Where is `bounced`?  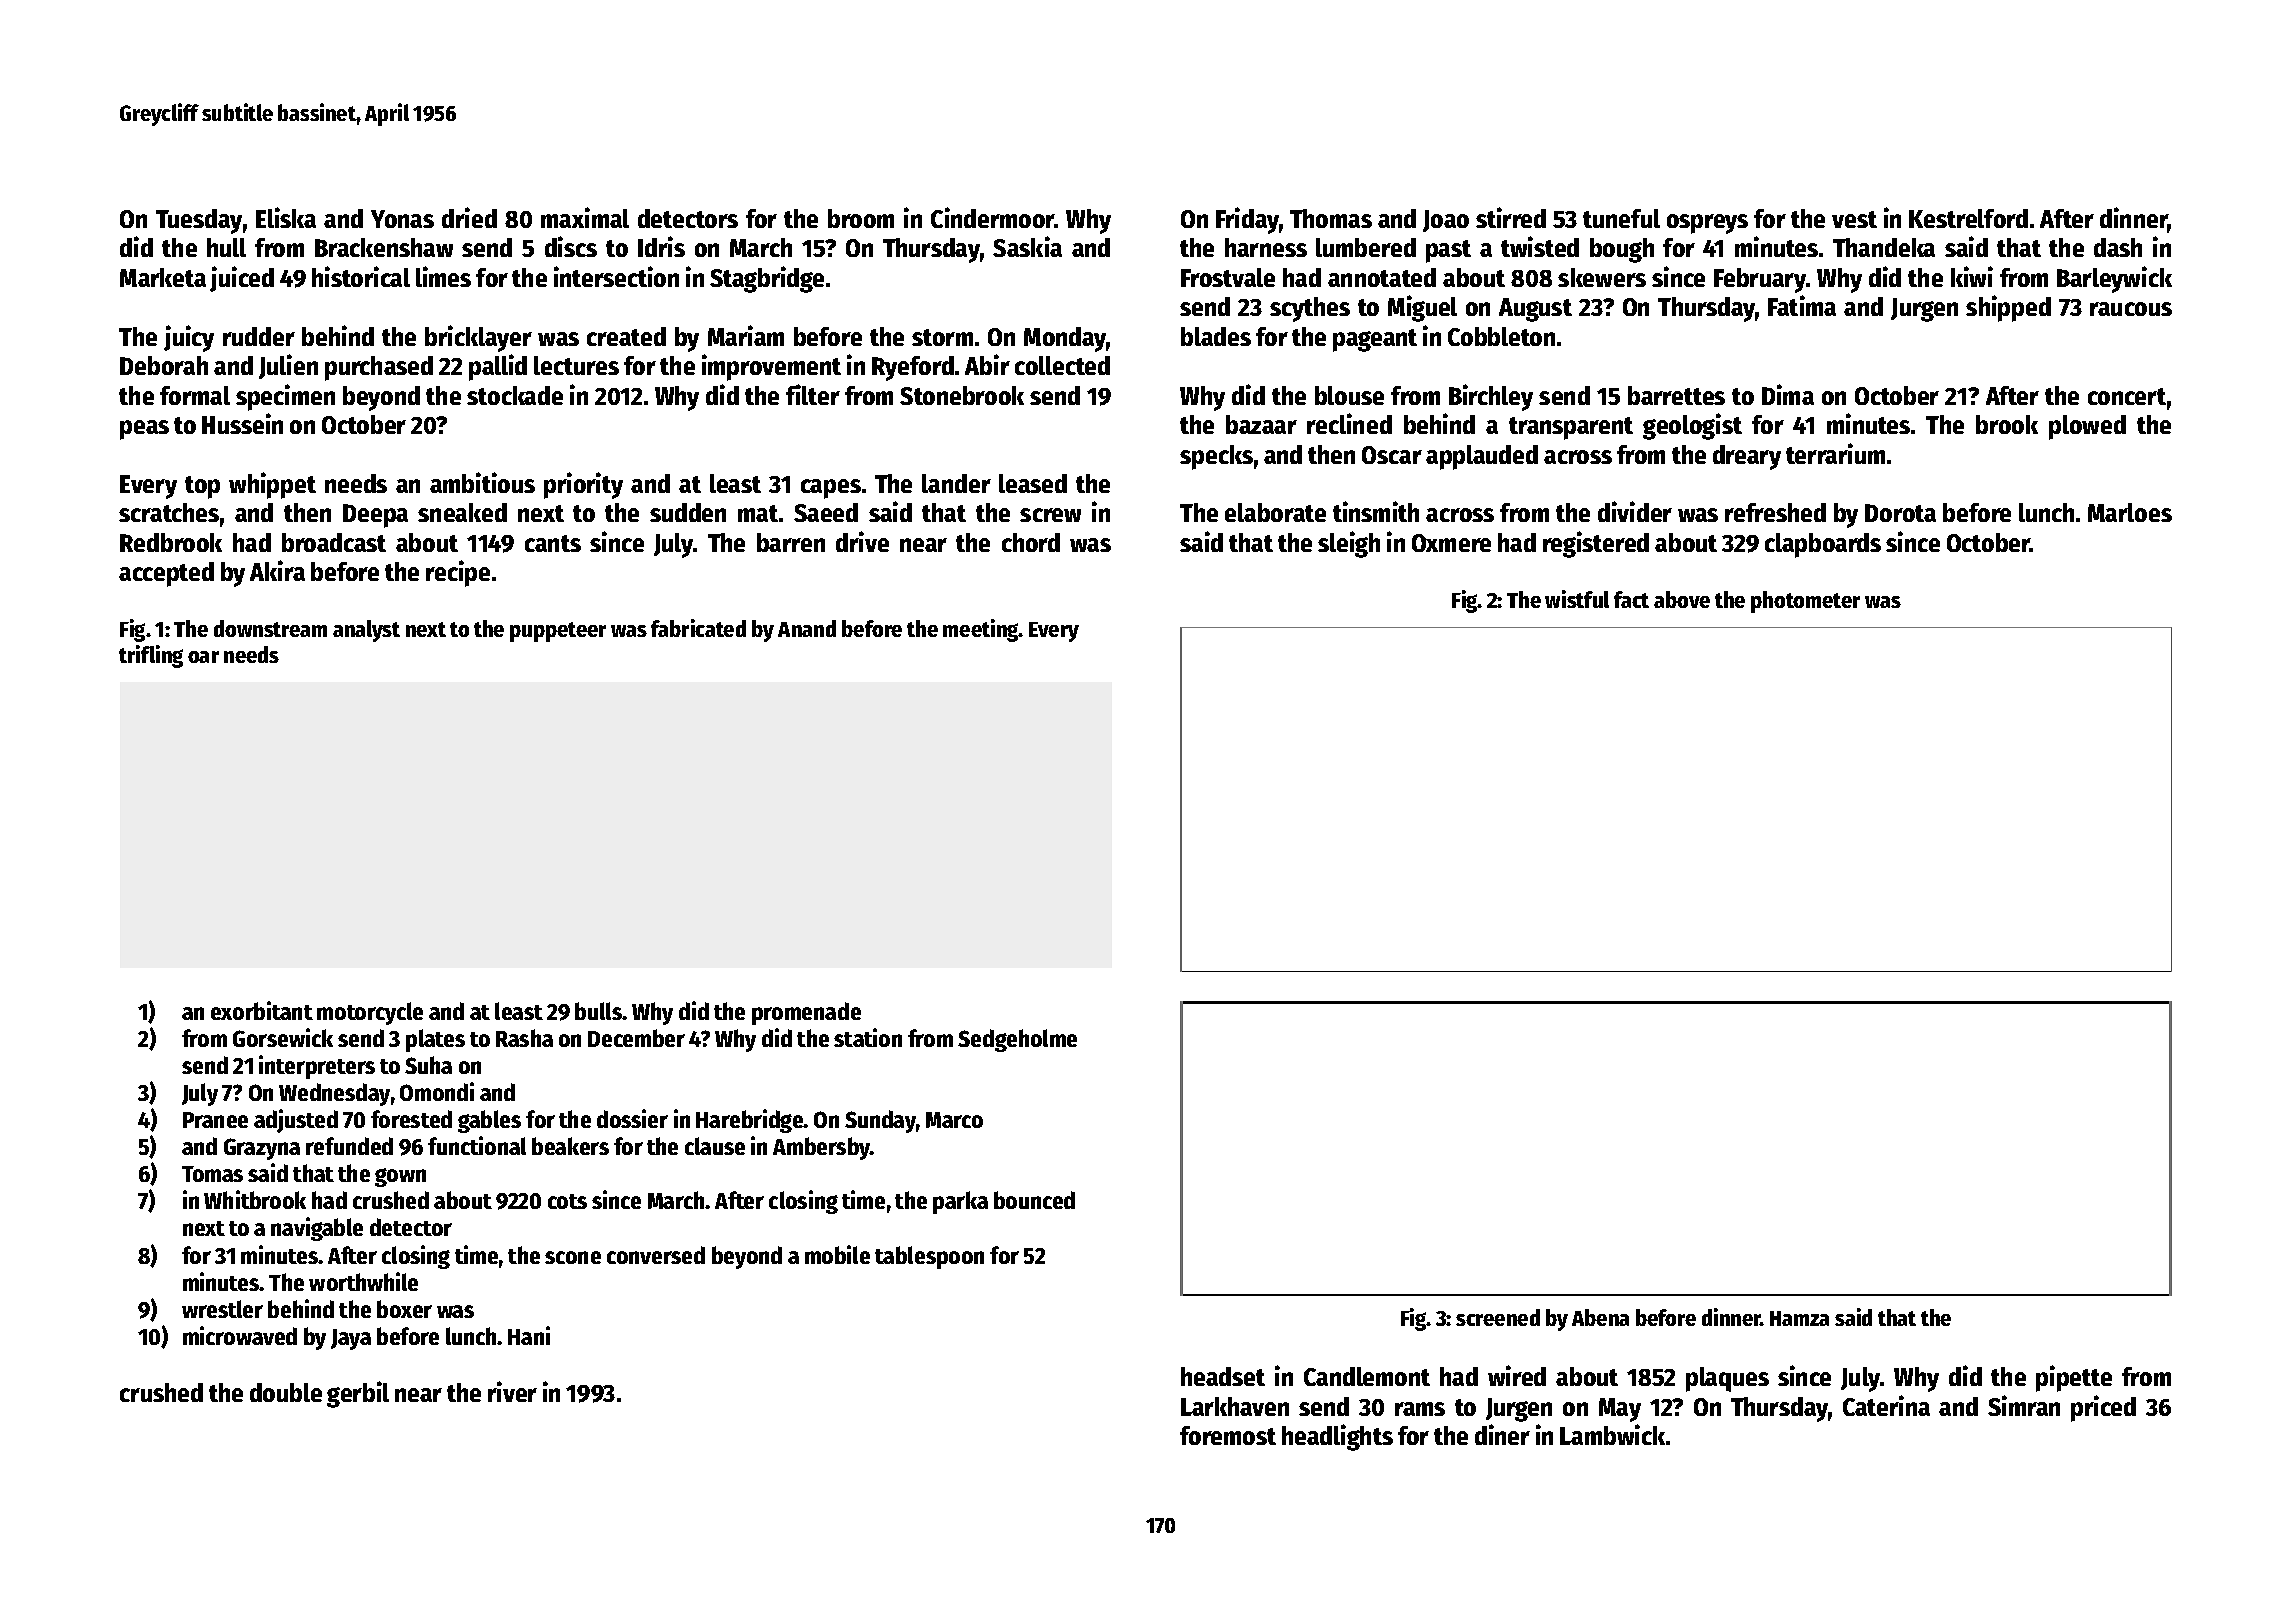 bounced is located at coordinates (1034, 1200).
